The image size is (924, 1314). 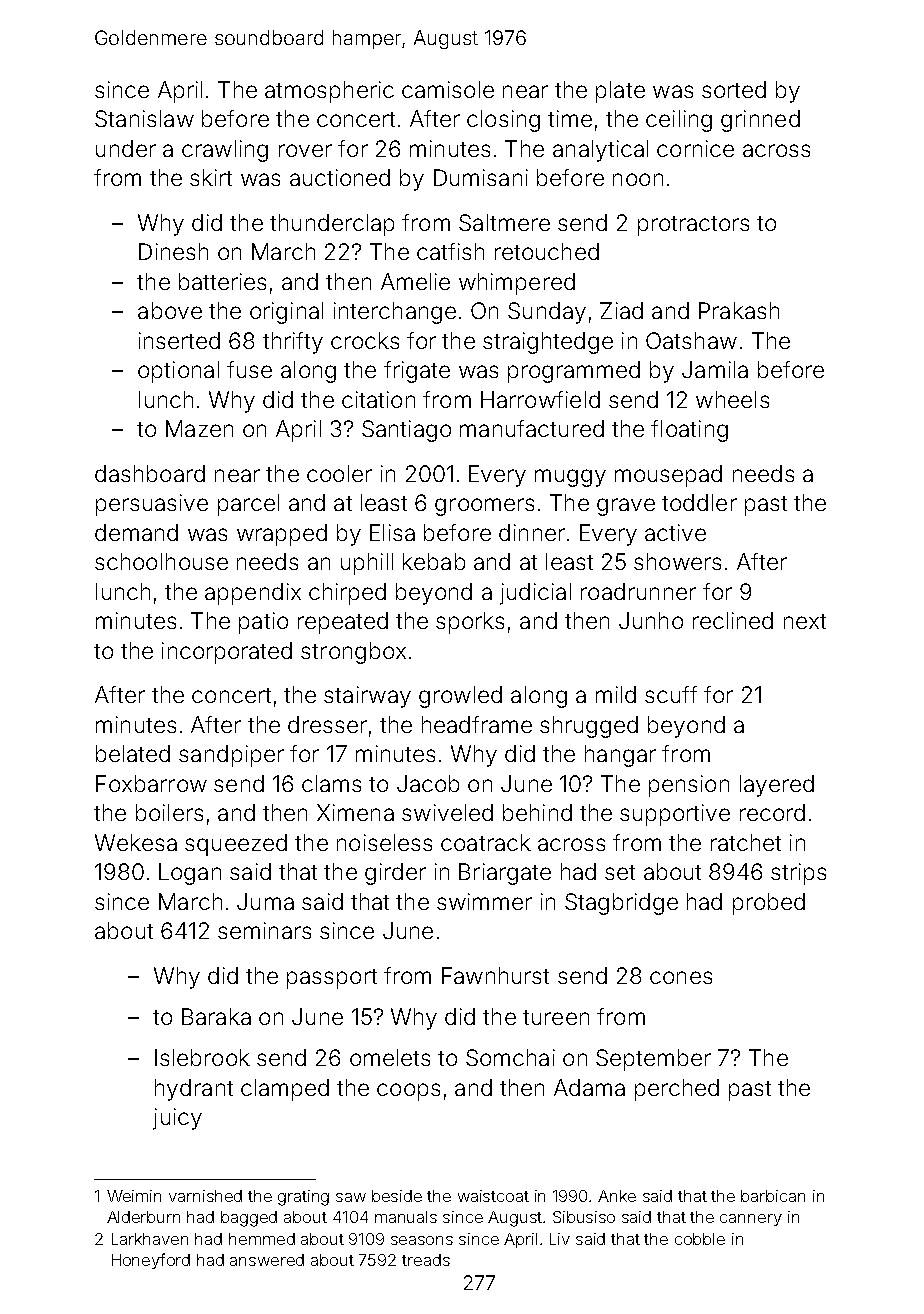 What do you see at coordinates (621, 904) in the page?
I see `Stagbridge` at bounding box center [621, 904].
